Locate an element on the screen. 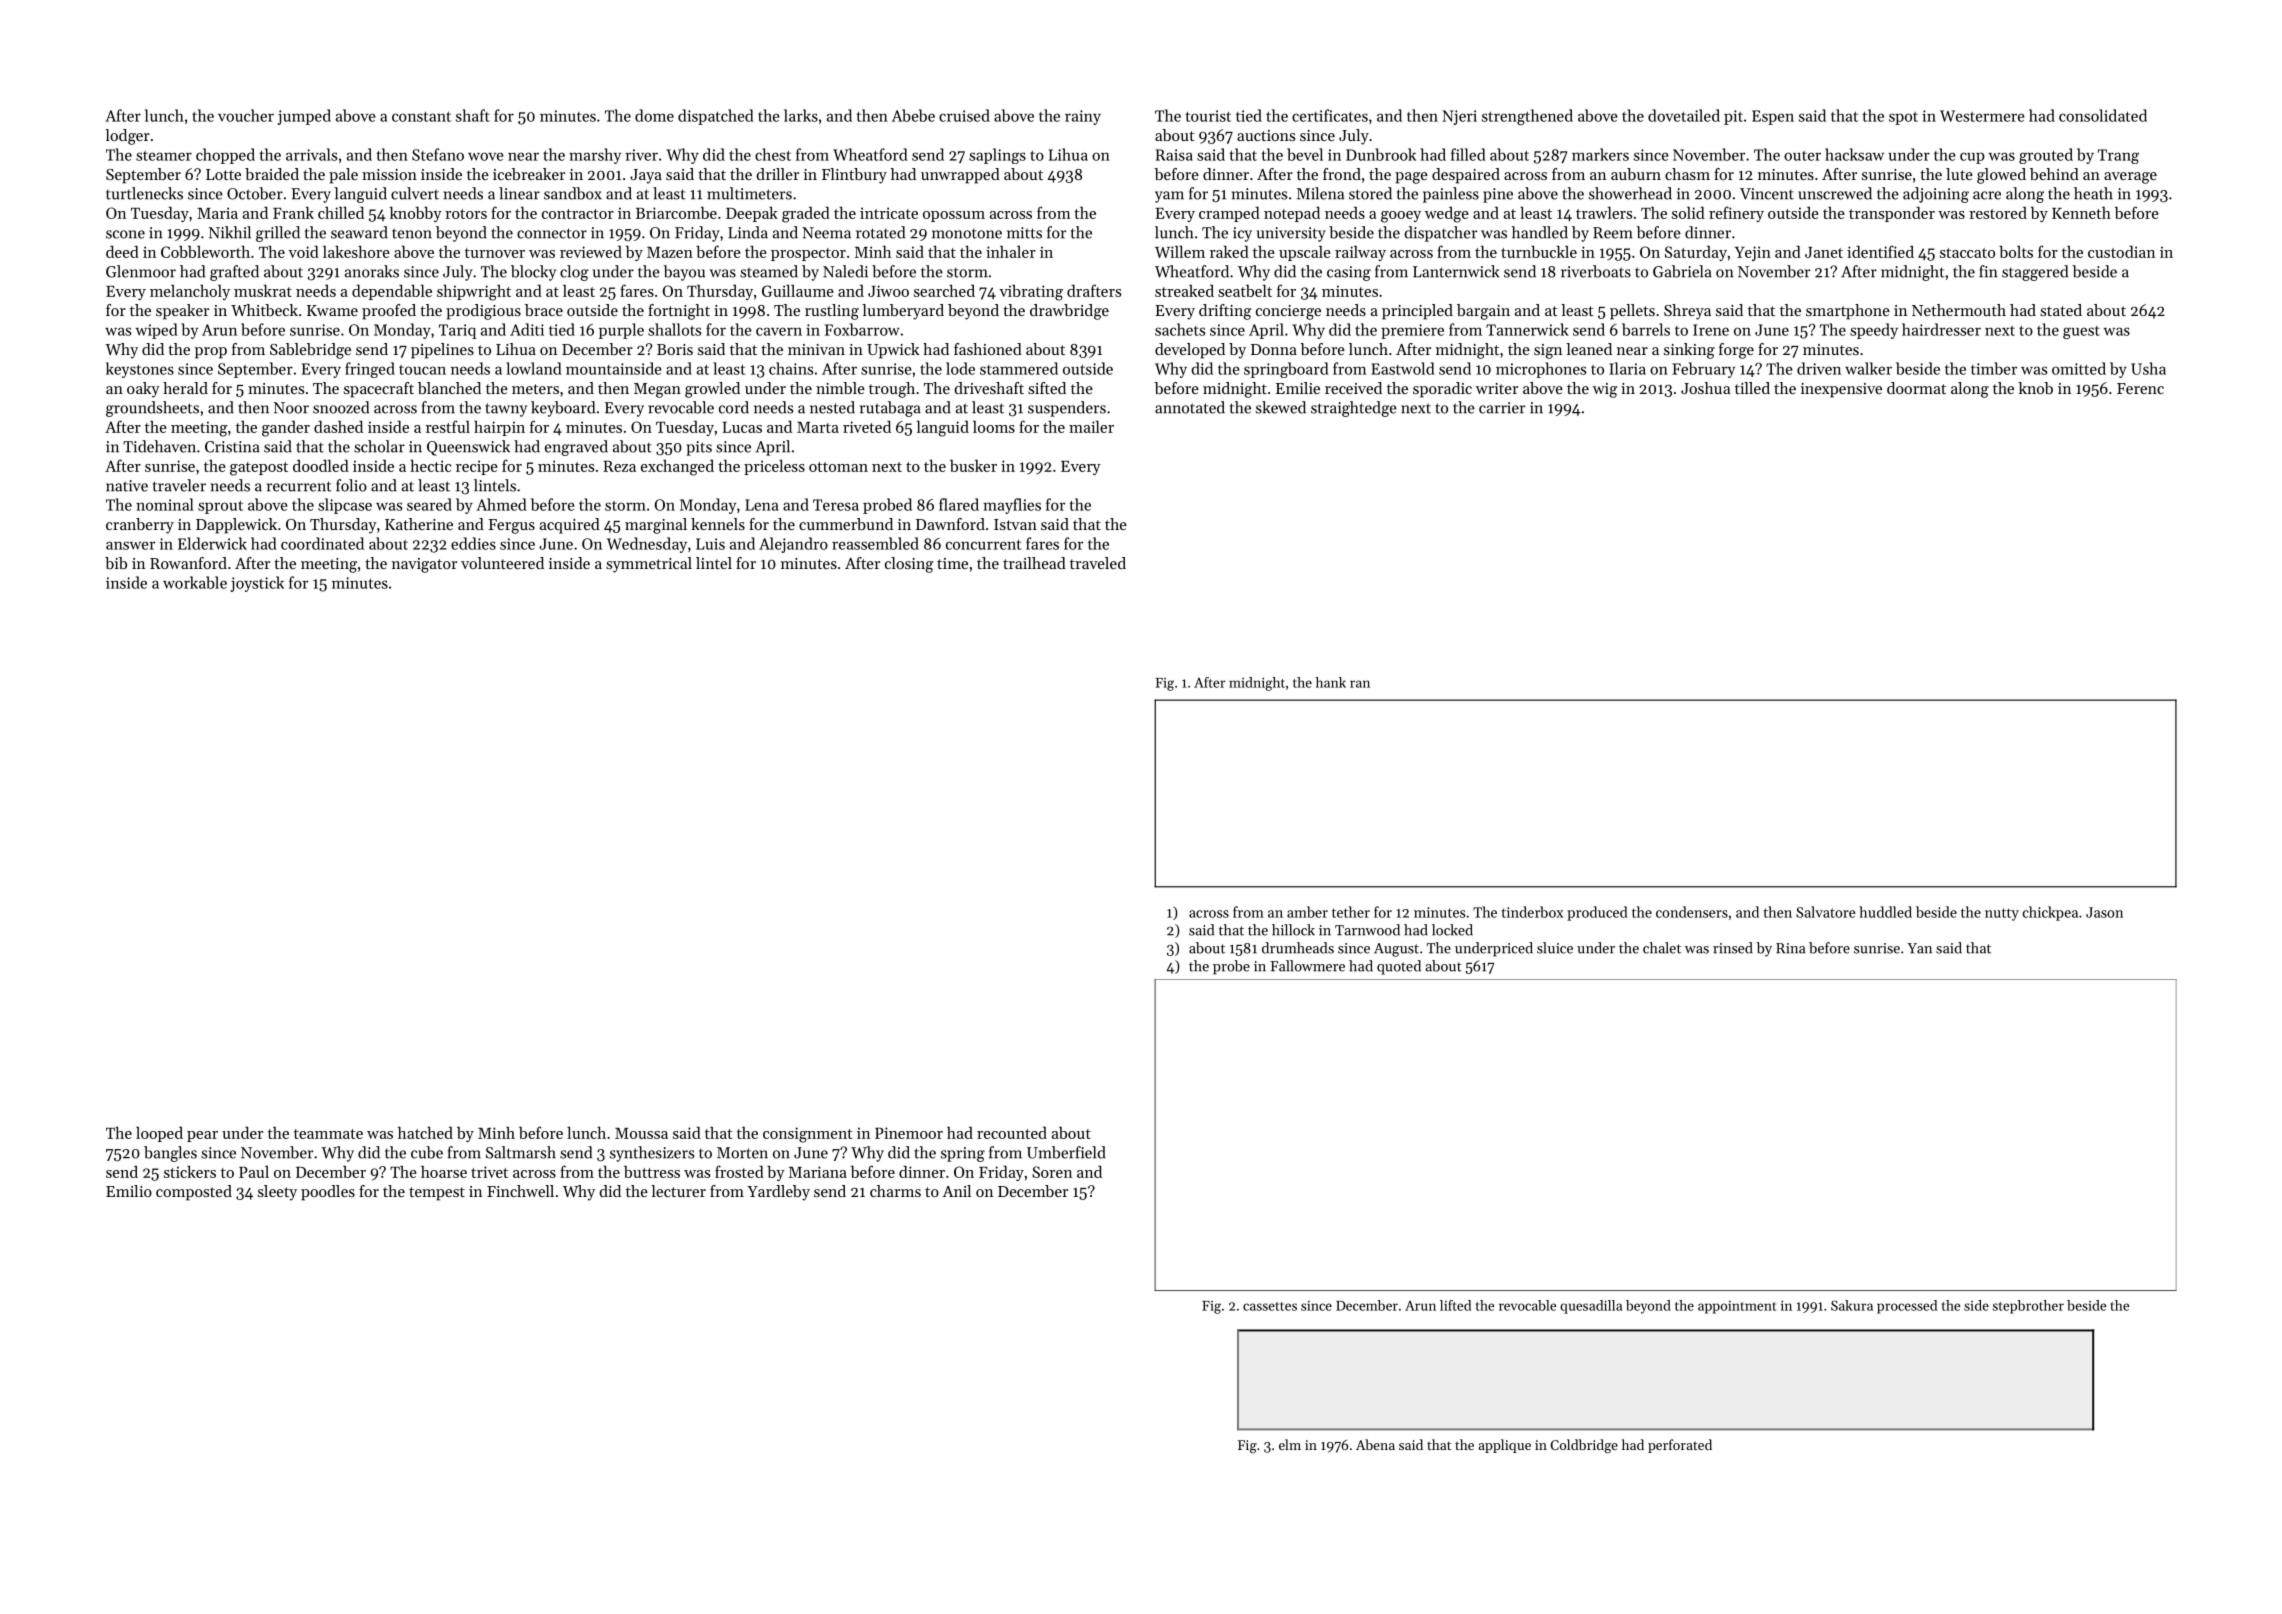 This screenshot has width=2282, height=1614. workable is located at coordinates (195, 582).
